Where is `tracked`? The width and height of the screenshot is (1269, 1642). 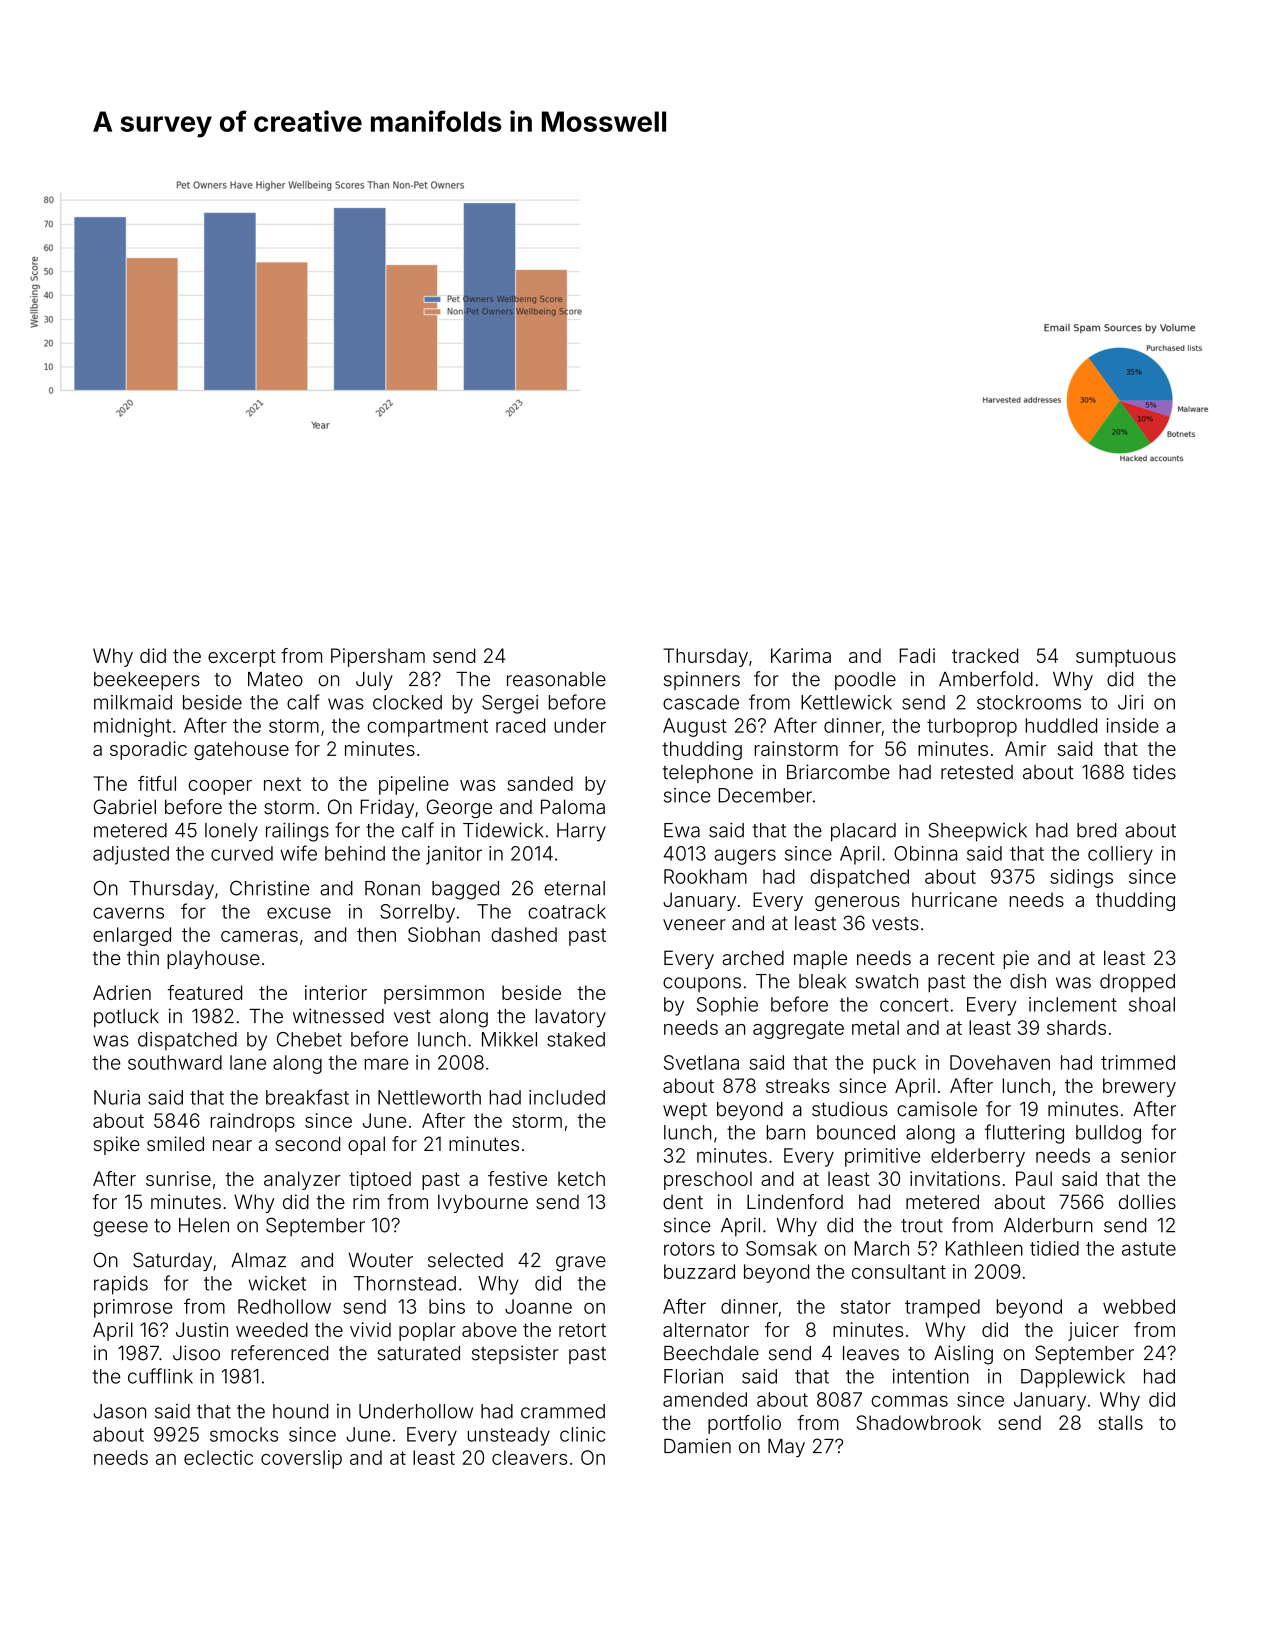
tracked is located at coordinates (985, 655).
